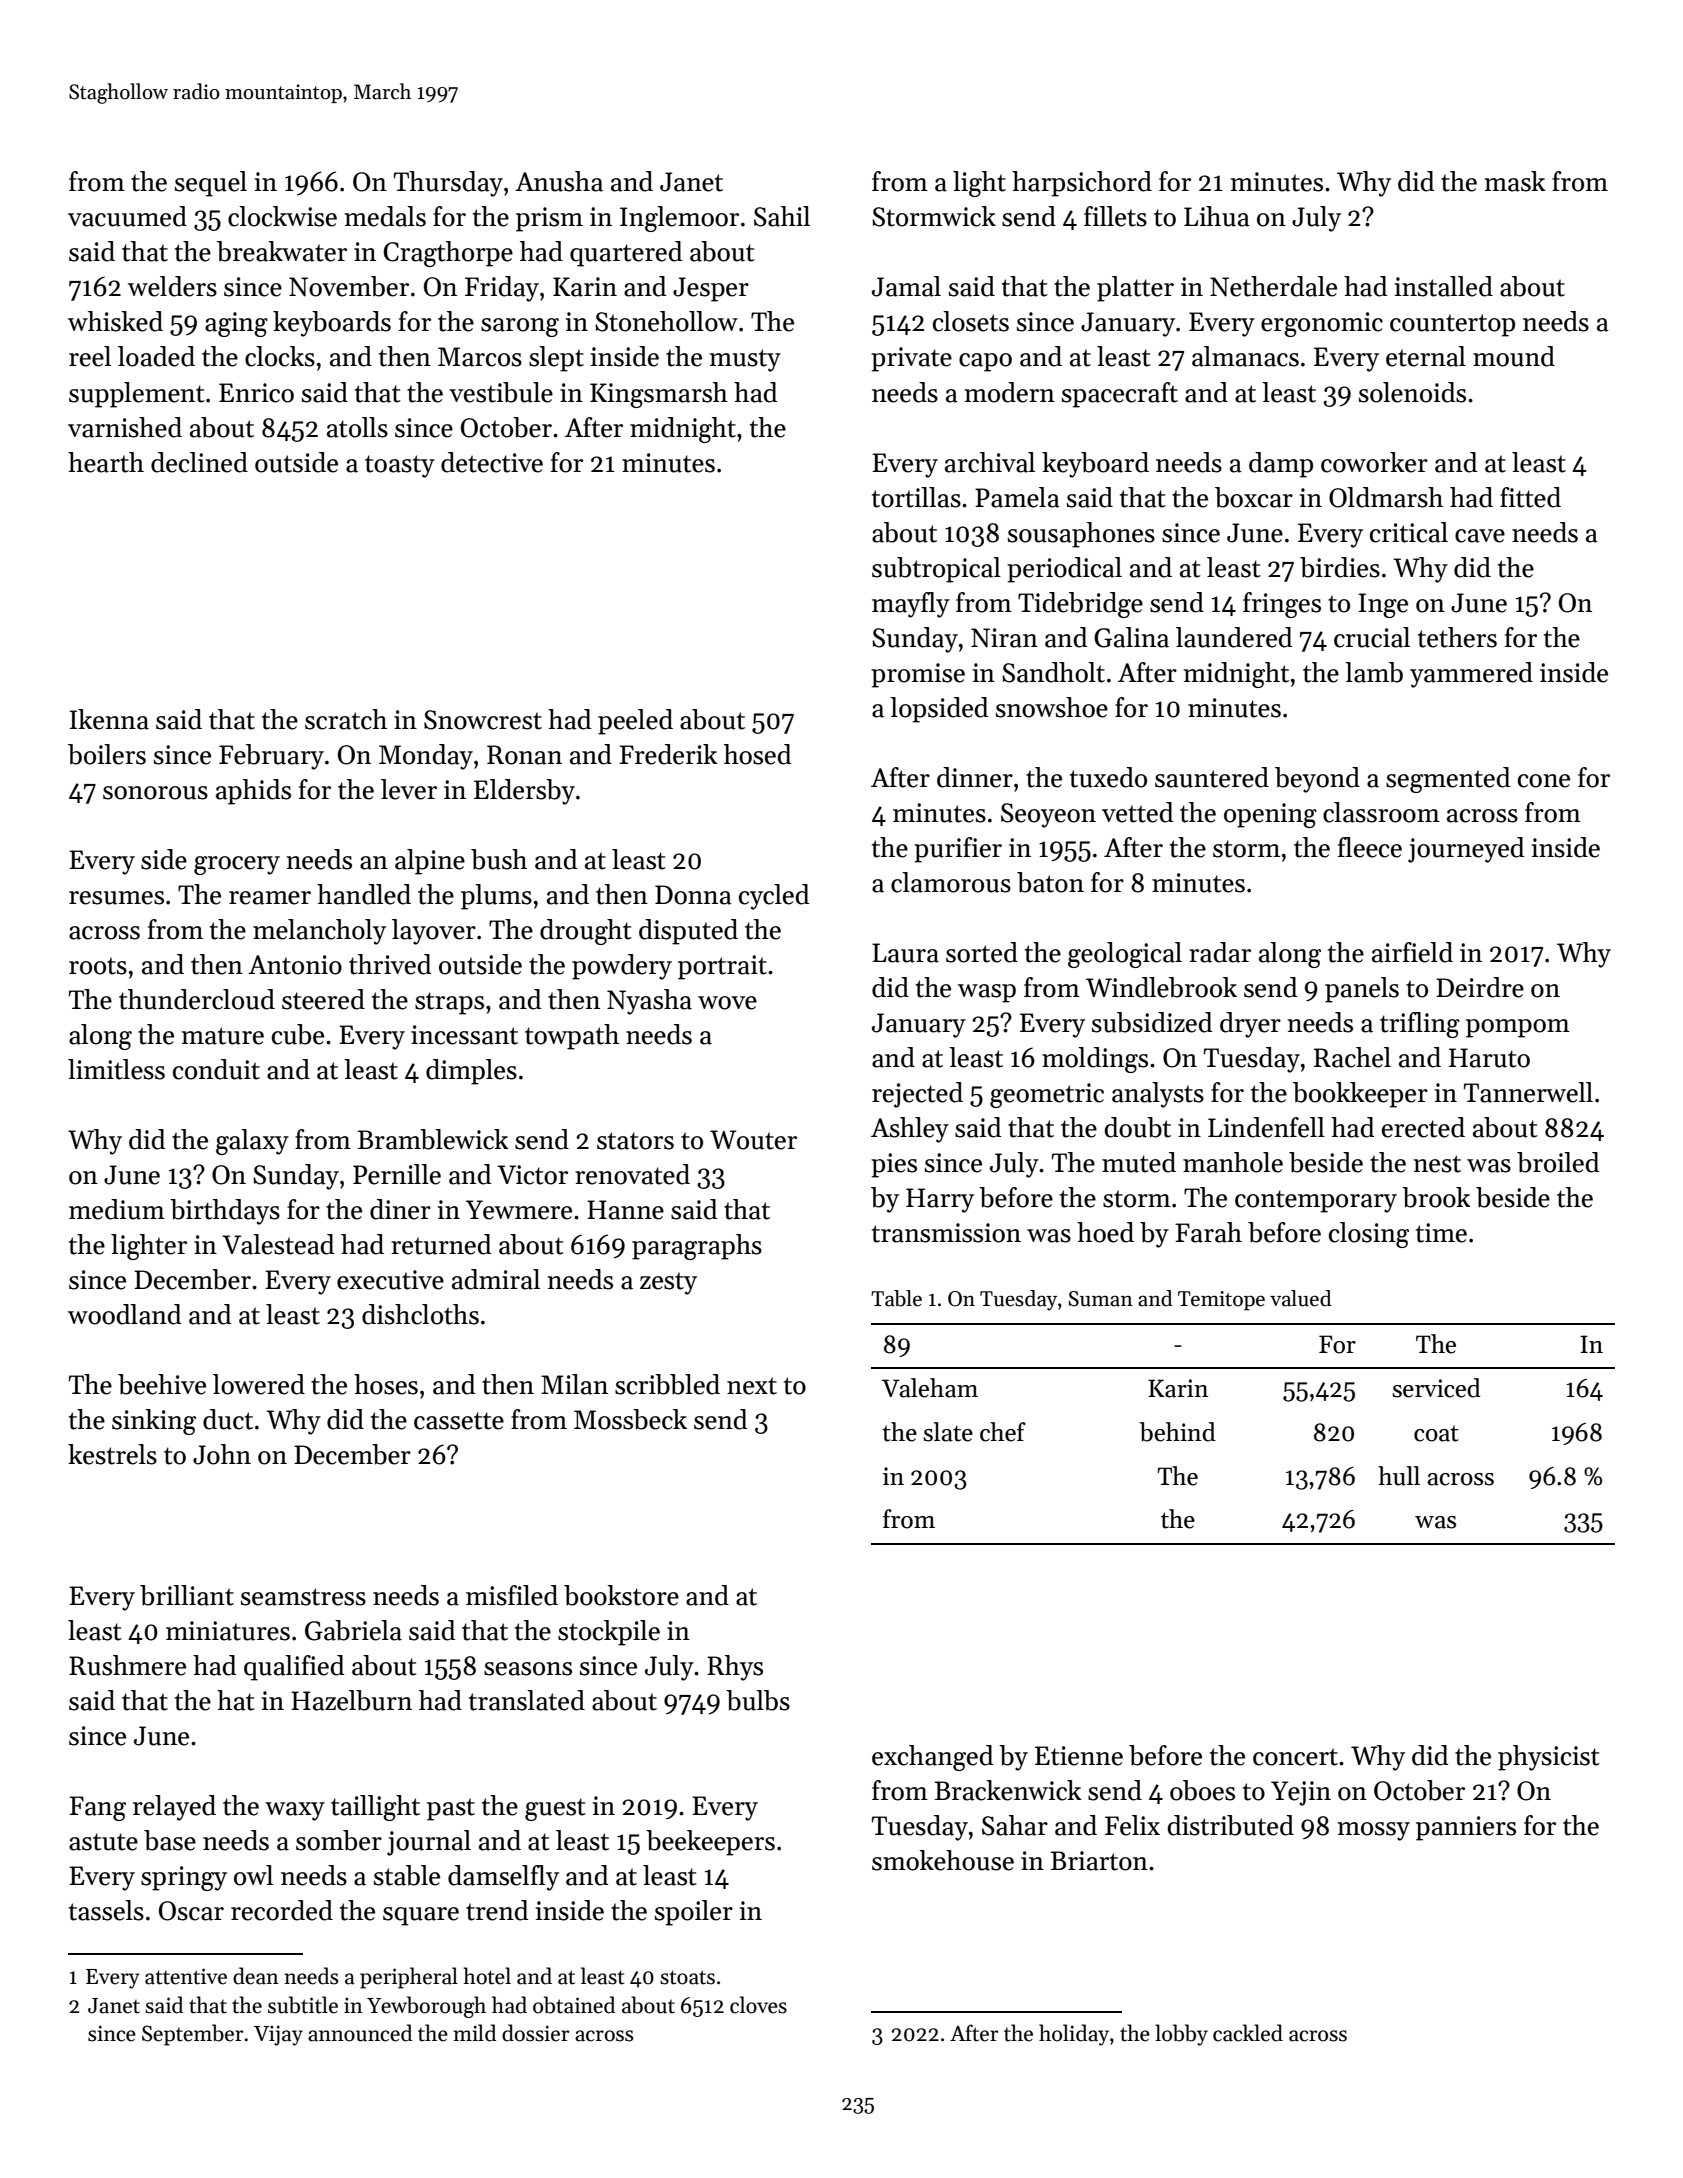 This page has width=1683, height=2178. Describe the element at coordinates (559, 181) in the page. I see `Anusha` at that location.
